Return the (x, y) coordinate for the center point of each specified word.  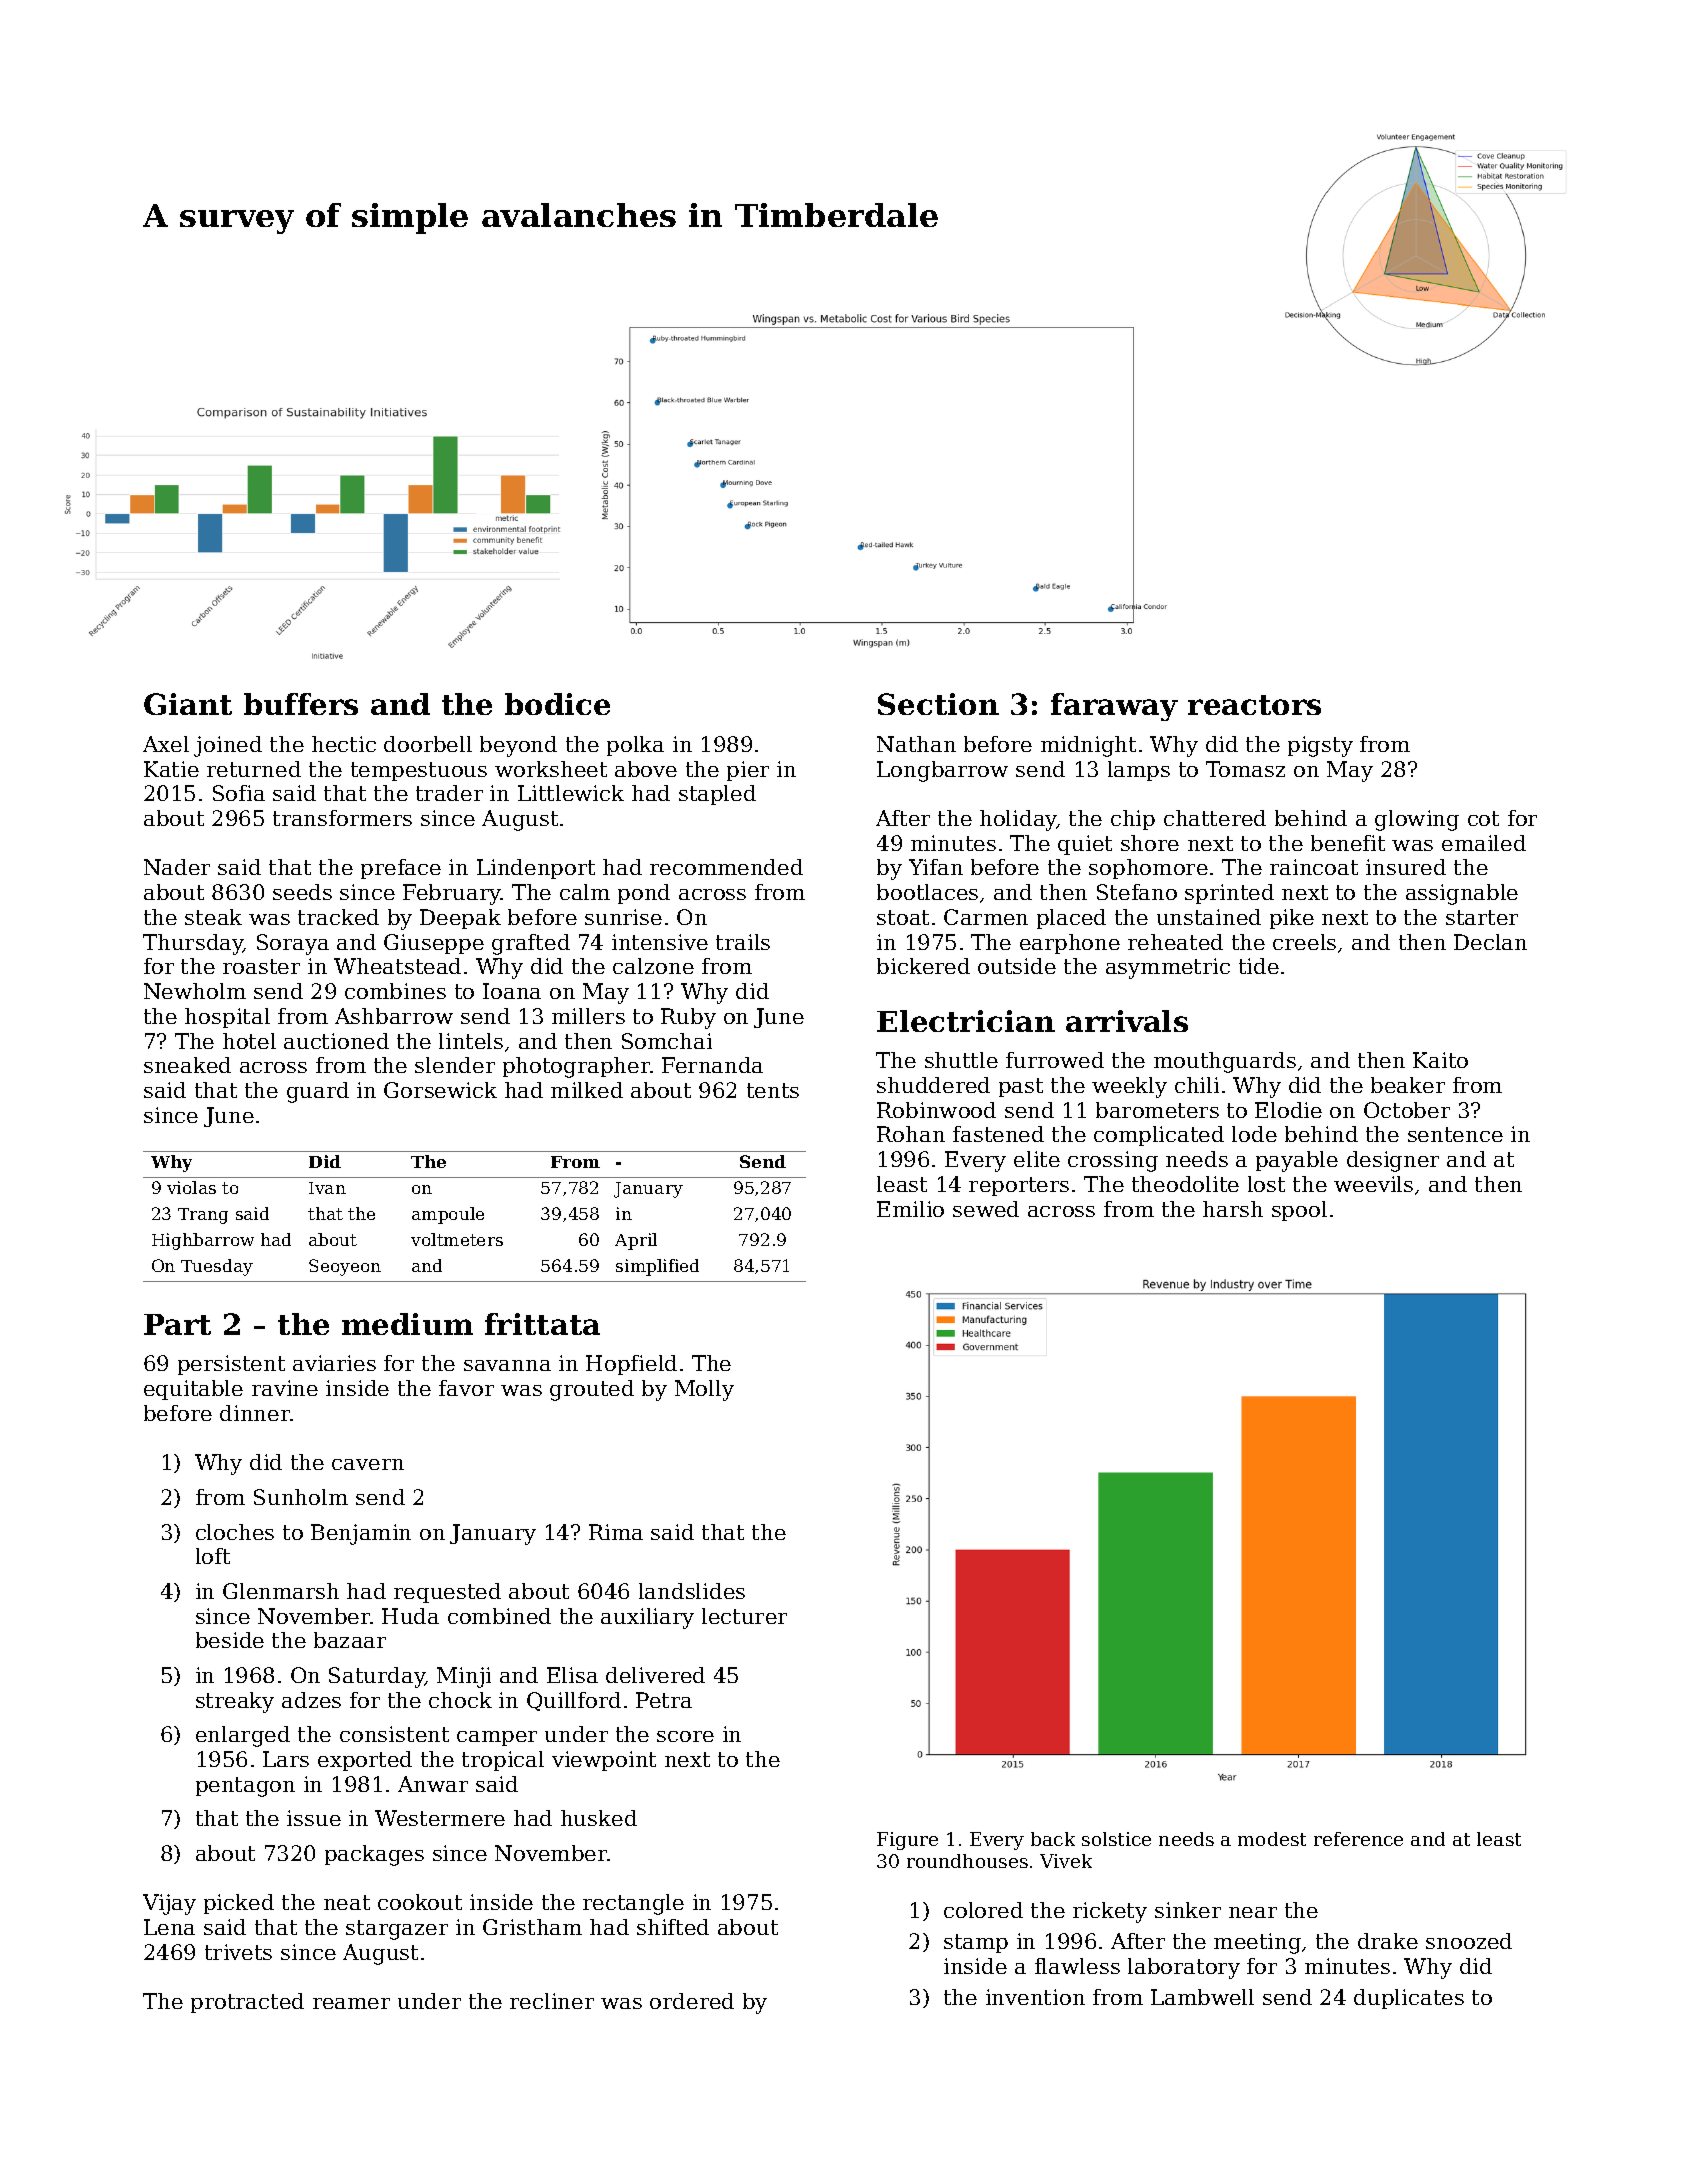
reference (1358, 1839)
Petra (664, 1700)
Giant (188, 704)
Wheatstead (397, 966)
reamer (351, 2003)
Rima (616, 1532)
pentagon (245, 1787)
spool (1299, 1211)
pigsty (1320, 746)
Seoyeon (345, 1267)
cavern (368, 1464)
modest (1272, 1839)
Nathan (916, 744)
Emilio (910, 1209)
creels (1304, 942)
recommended (726, 867)
